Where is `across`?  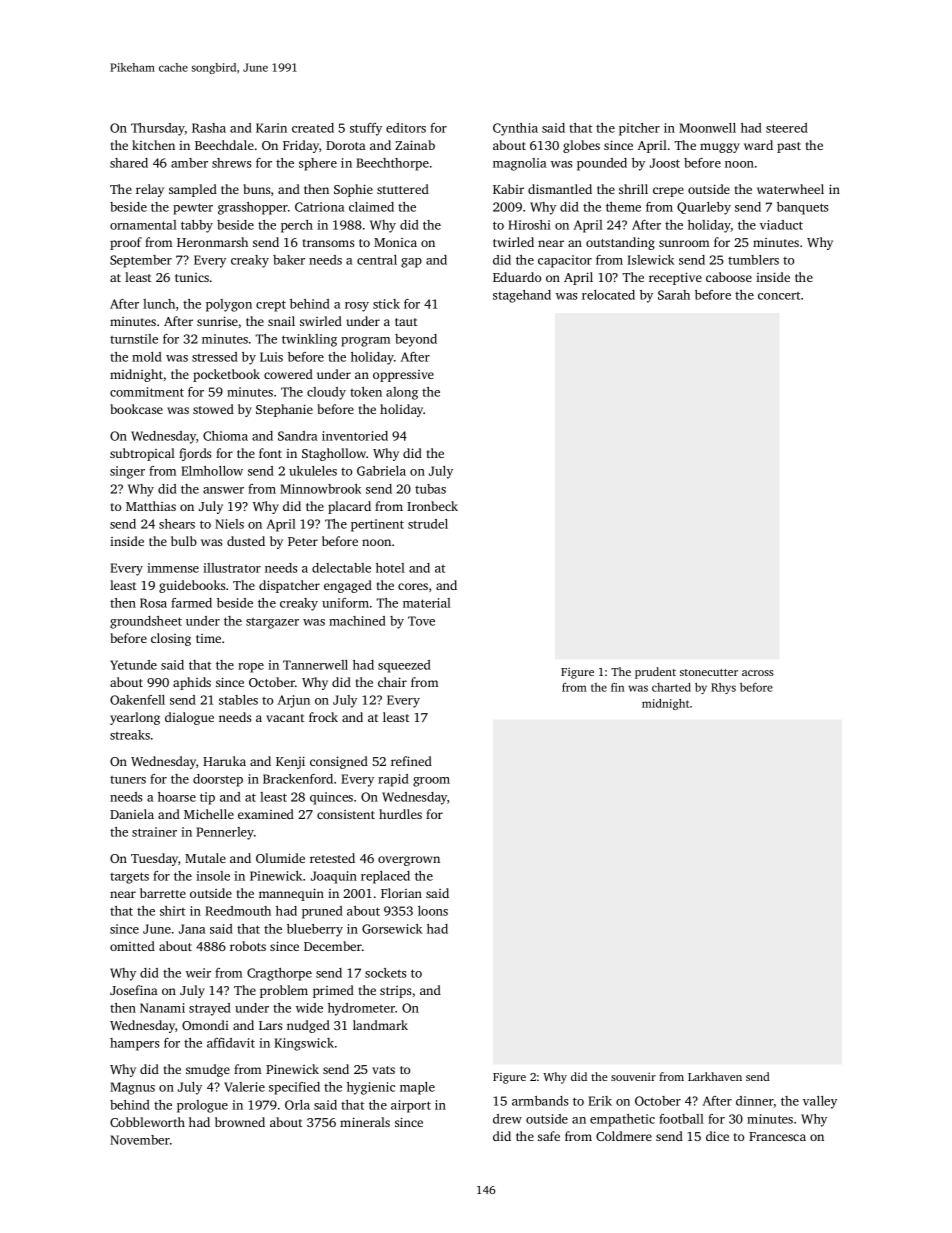
across is located at coordinates (758, 673).
